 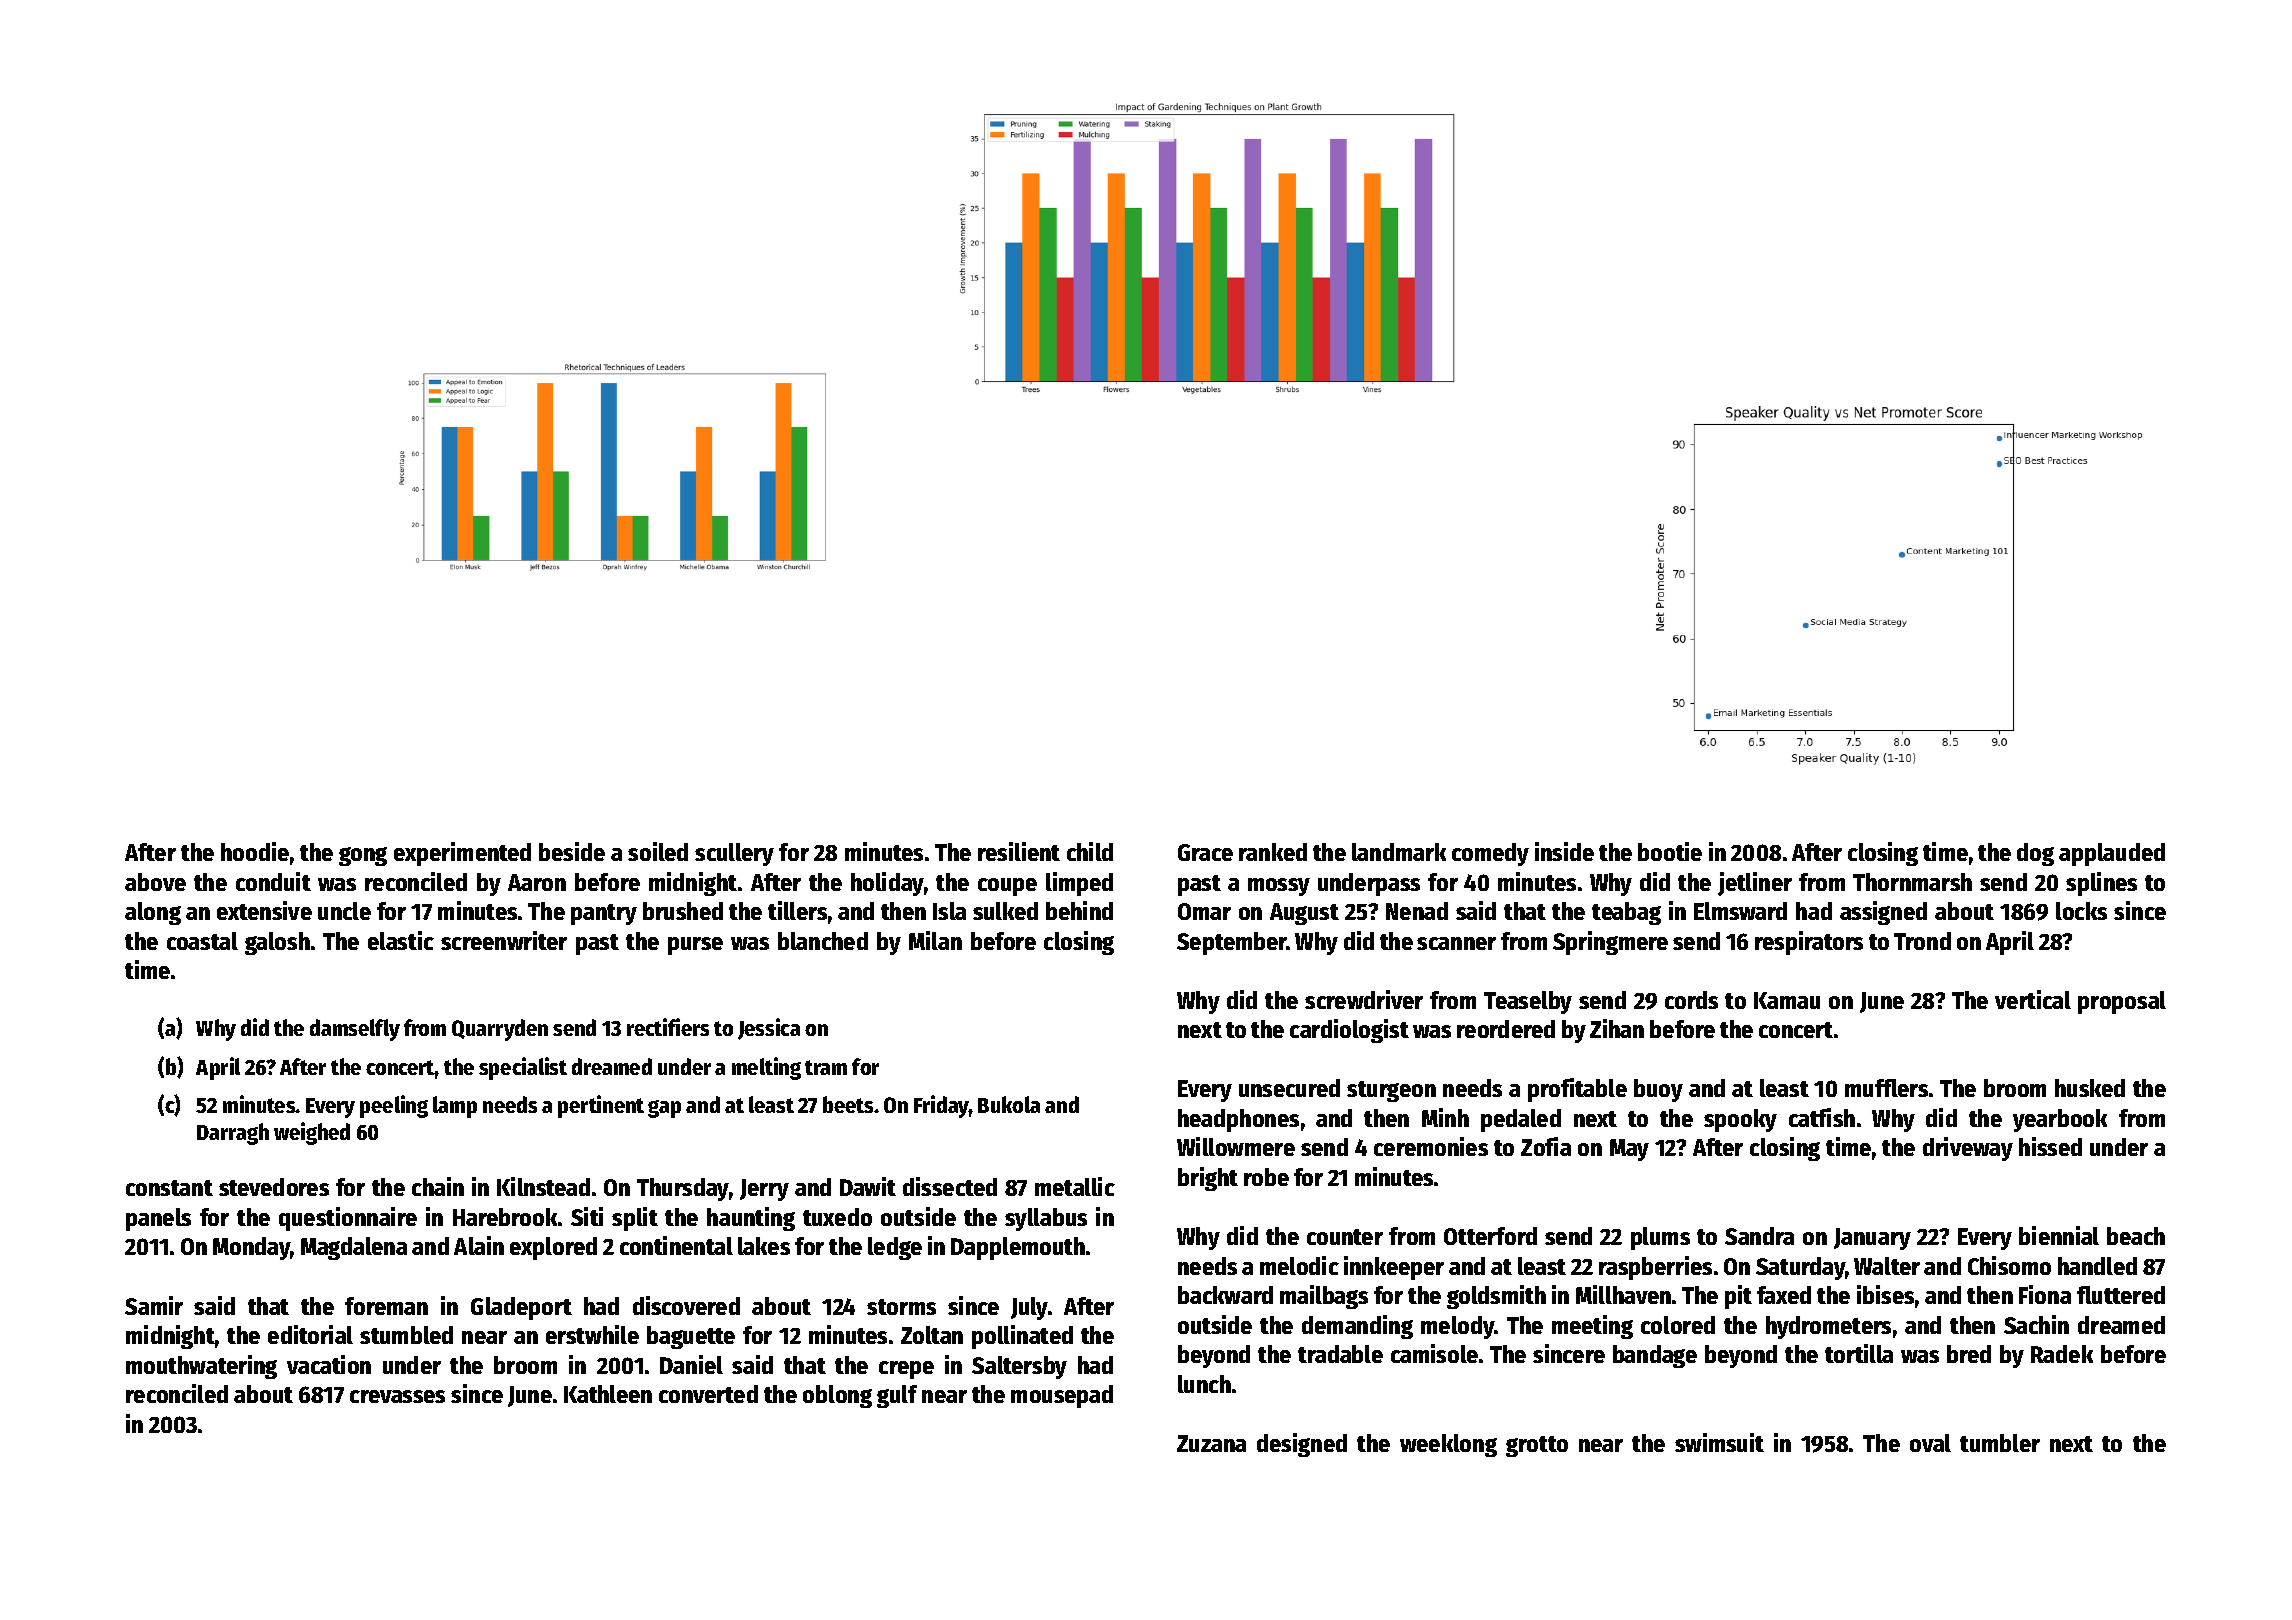 What do you see at coordinates (2035, 854) in the screenshot?
I see `dog` at bounding box center [2035, 854].
